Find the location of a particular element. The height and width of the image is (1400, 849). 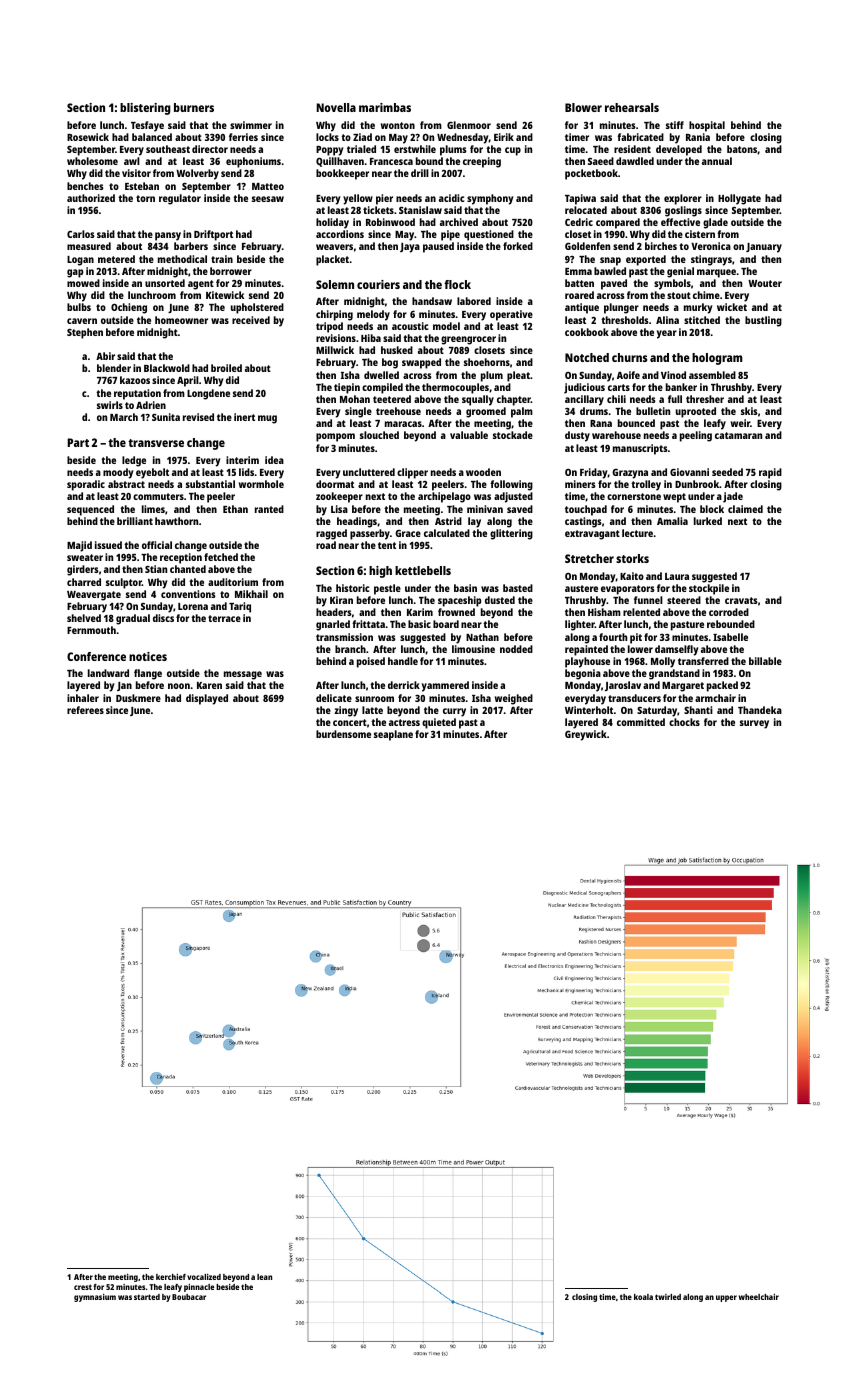

marimbas is located at coordinates (385, 107).
